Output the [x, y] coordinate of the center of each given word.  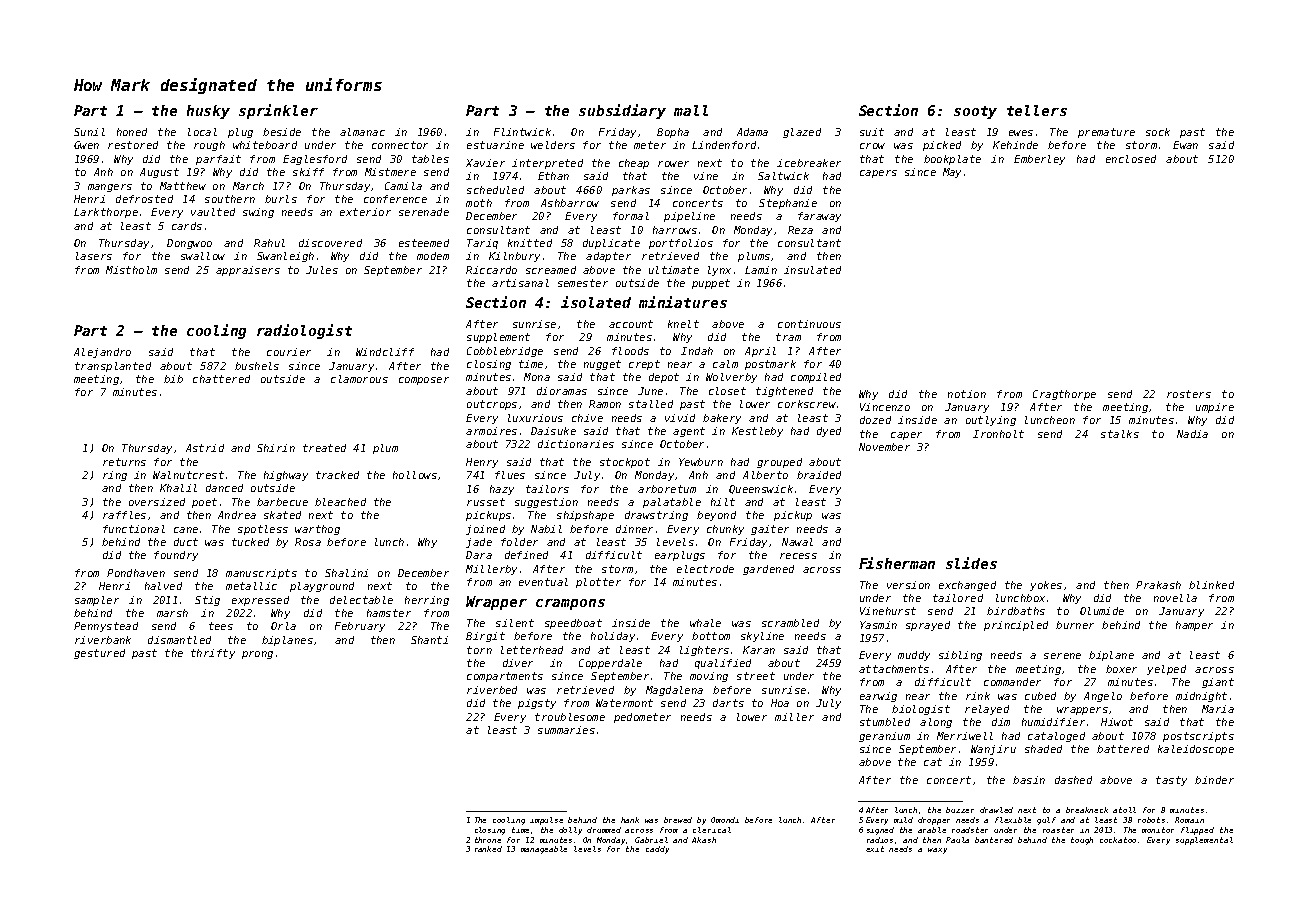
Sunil [89, 132]
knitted [530, 243]
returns [124, 462]
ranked [488, 849]
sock [1158, 132]
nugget [602, 365]
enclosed [1131, 159]
